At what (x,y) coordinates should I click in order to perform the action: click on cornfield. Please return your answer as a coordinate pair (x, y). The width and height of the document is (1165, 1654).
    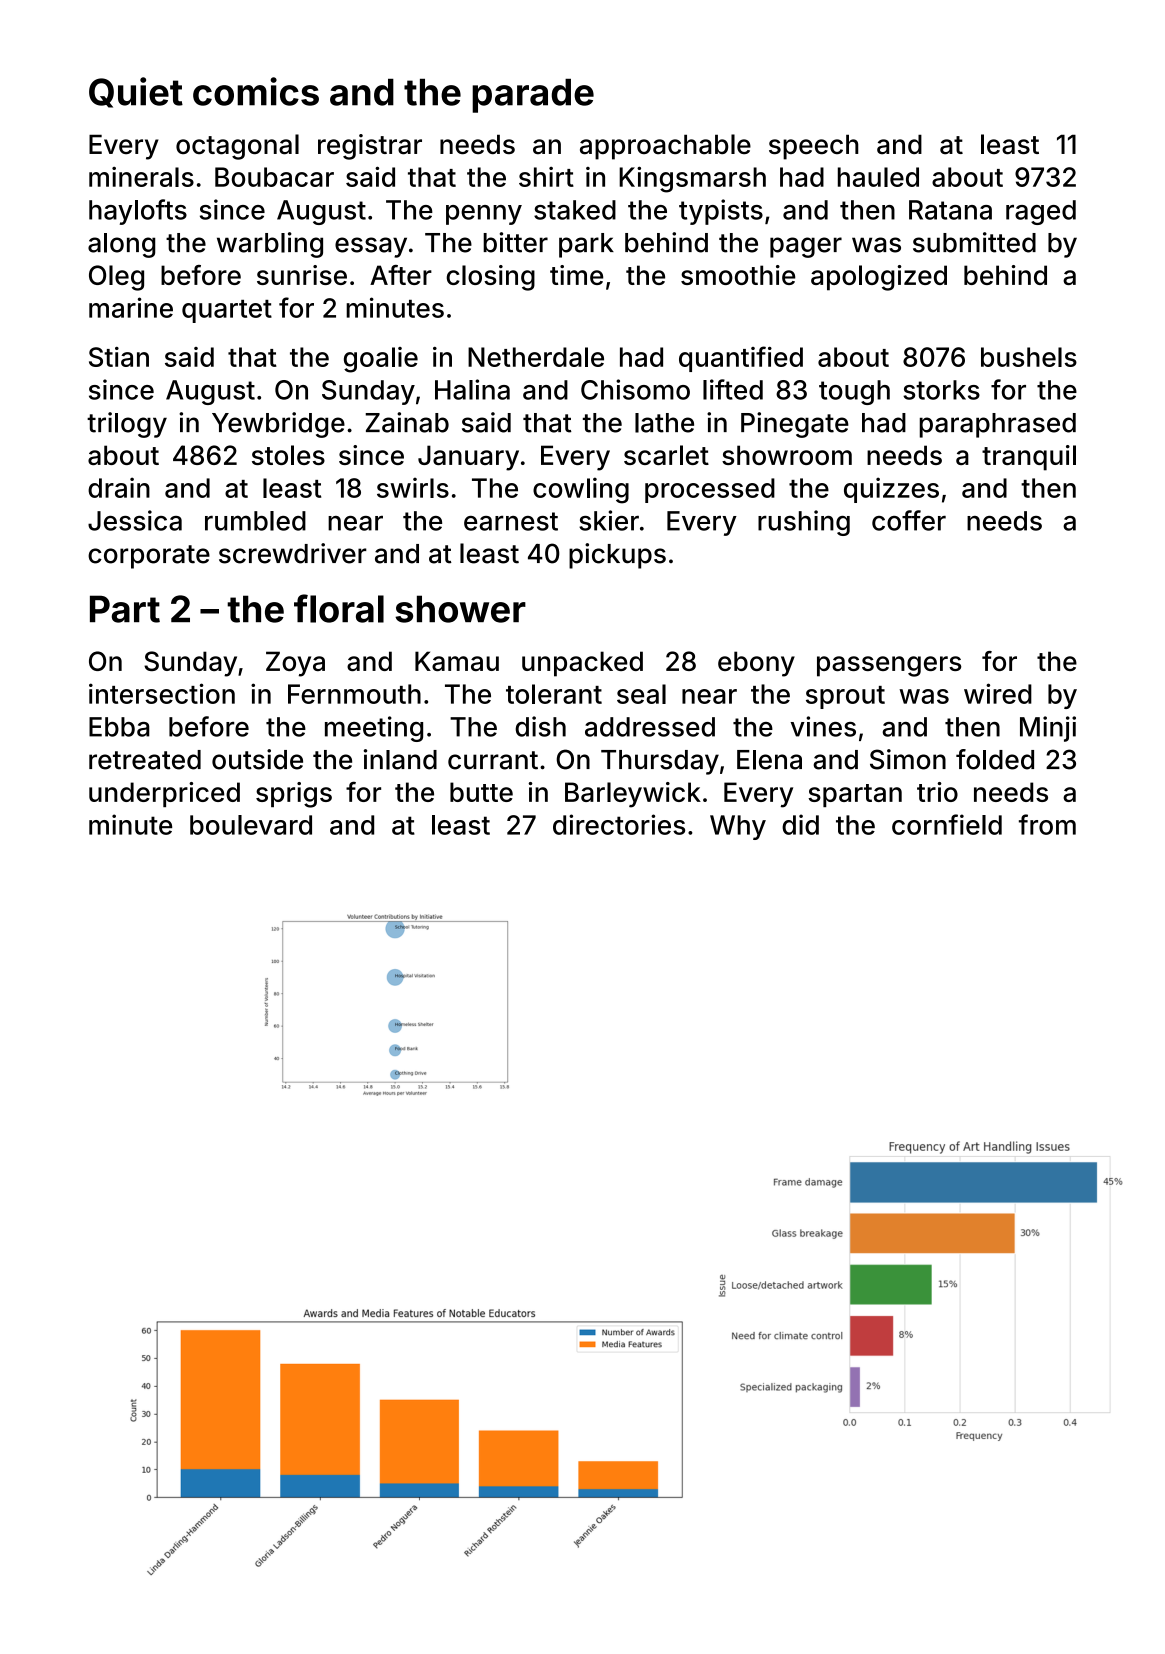
    Looking at the image, I should click on (947, 824).
